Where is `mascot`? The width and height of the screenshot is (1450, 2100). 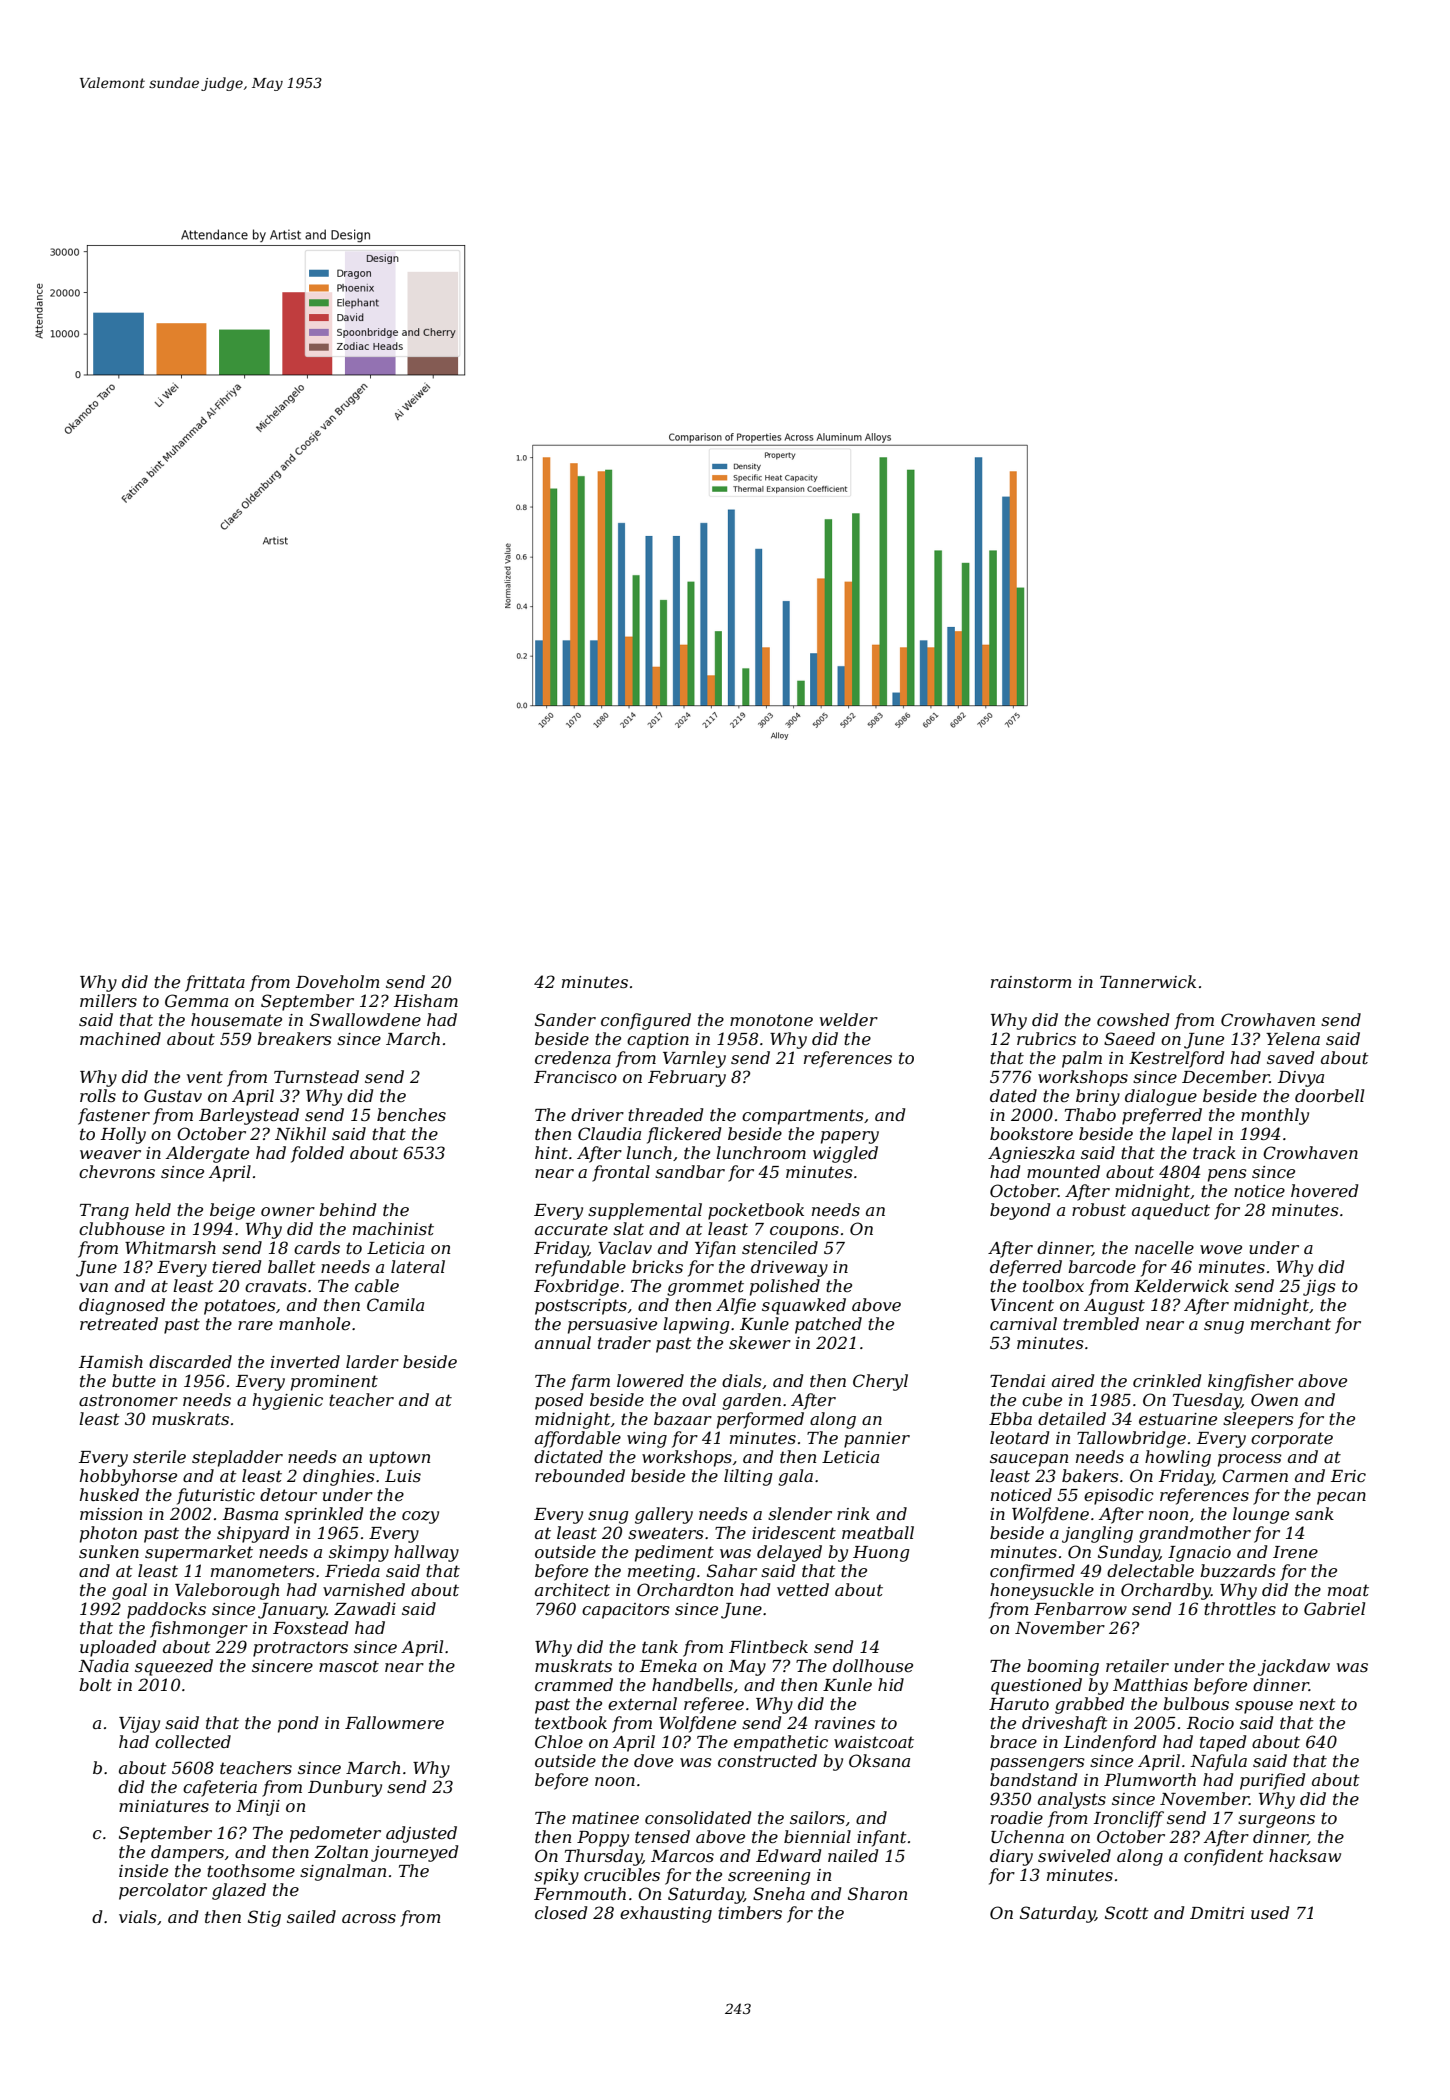
mascot is located at coordinates (349, 1666).
